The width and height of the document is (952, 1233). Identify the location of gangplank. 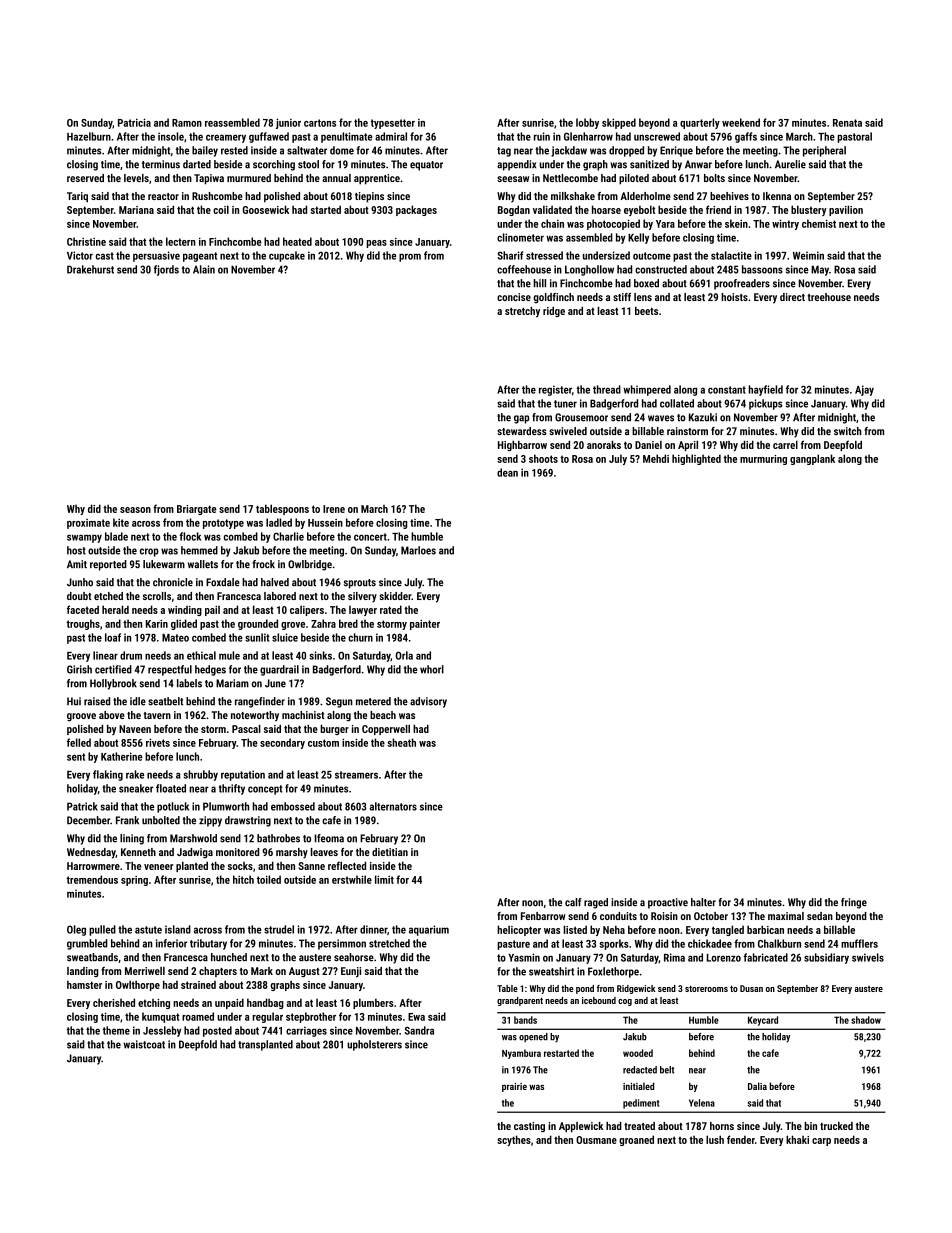
(812, 459).
